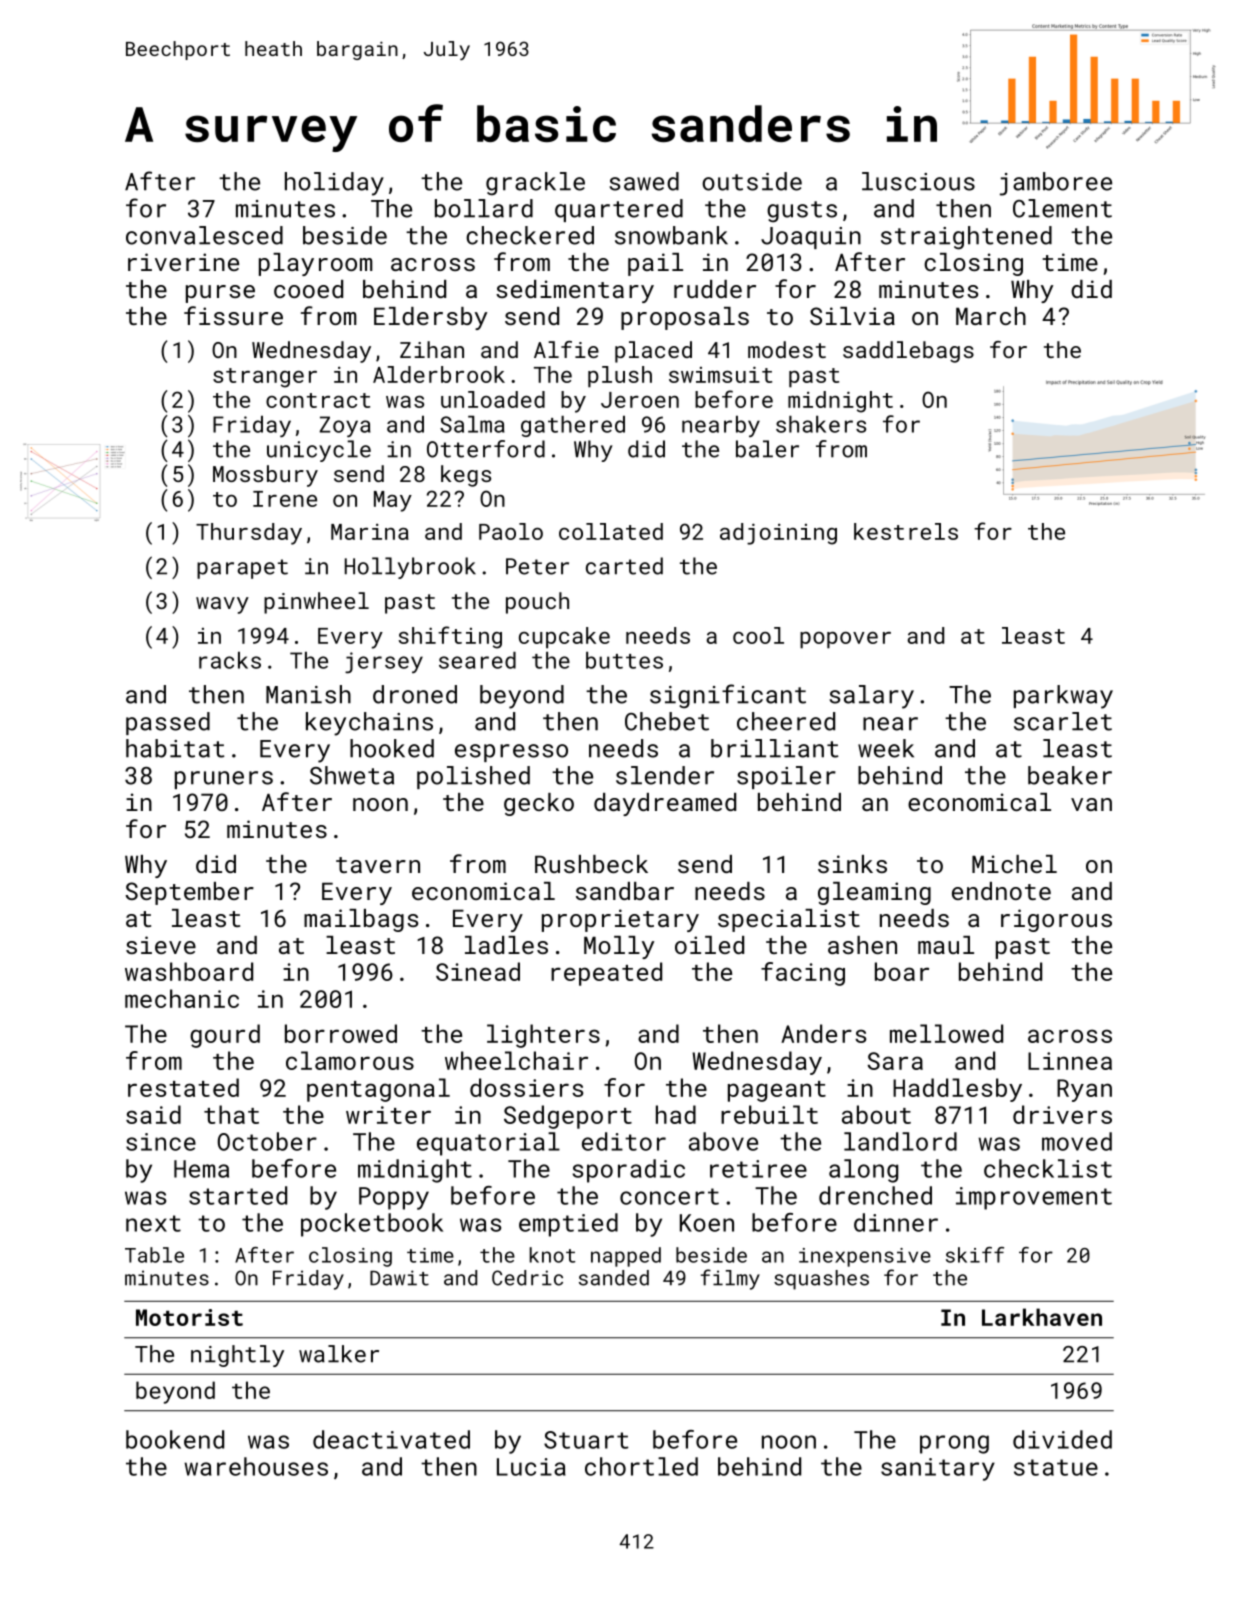 The image size is (1238, 1602). Describe the element at coordinates (472, 424) in the page. I see `Salma` at that location.
